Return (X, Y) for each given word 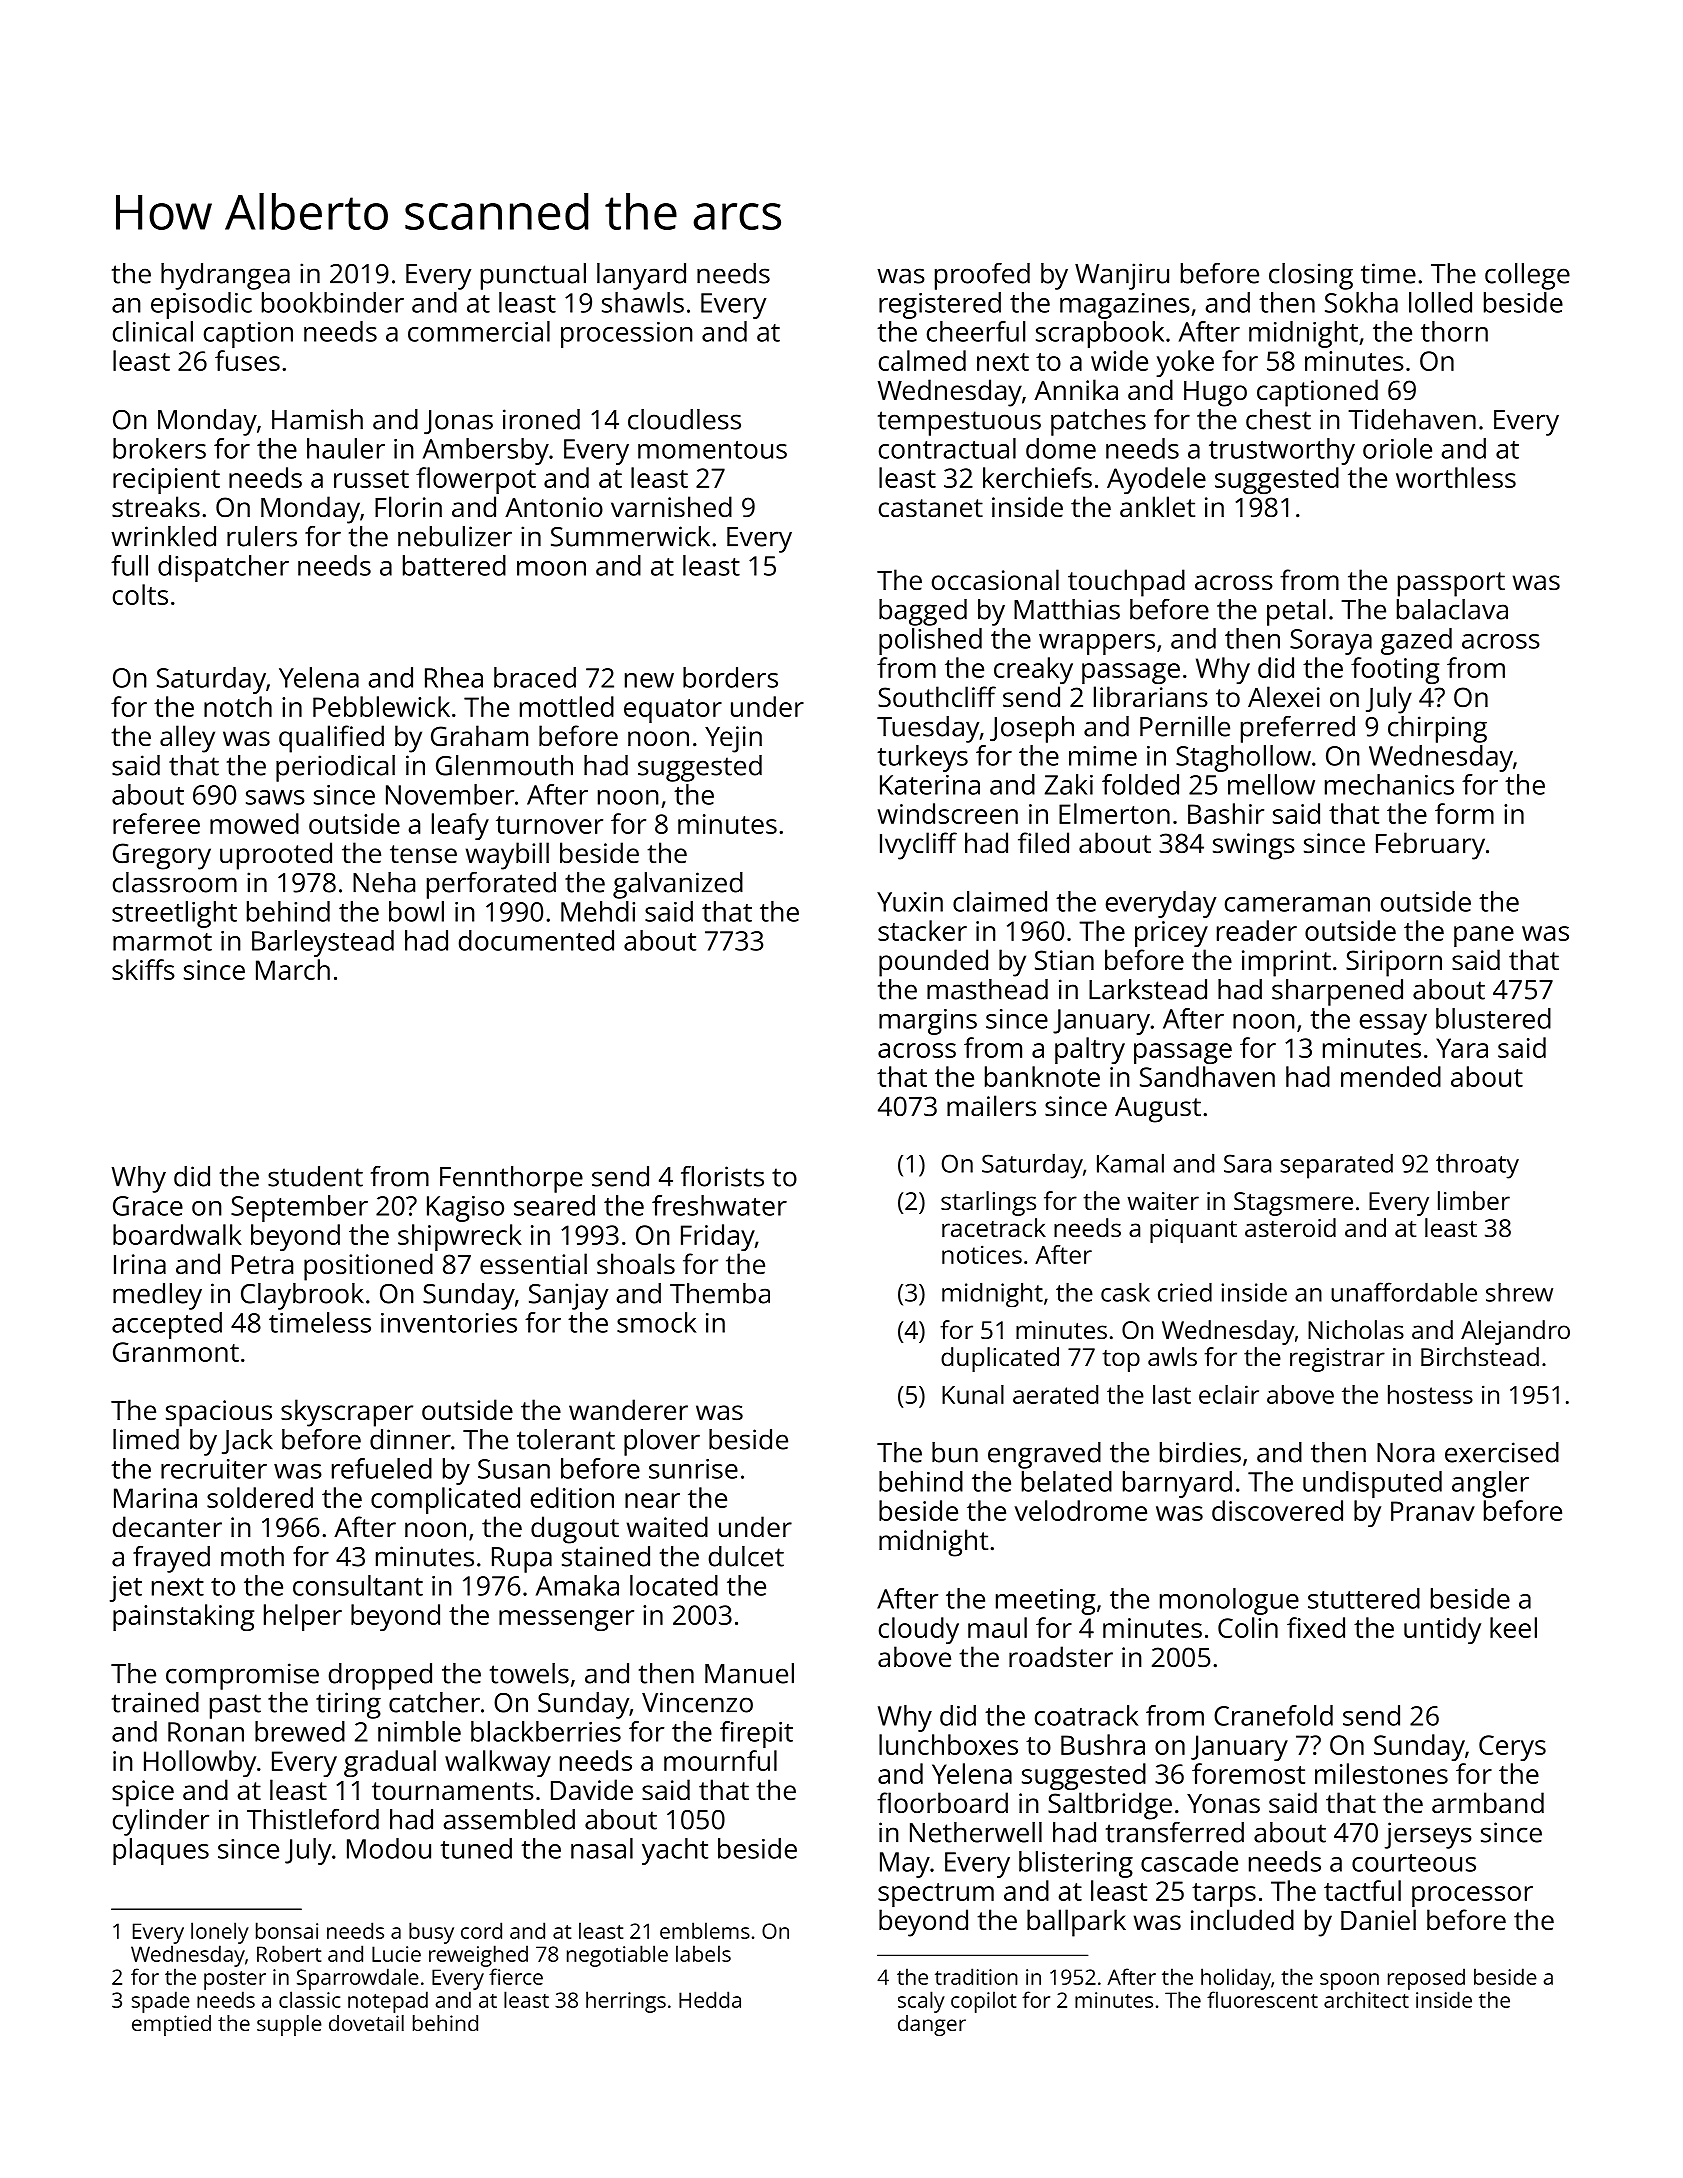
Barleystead (323, 943)
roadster (1061, 1657)
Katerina (930, 785)
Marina (155, 1498)
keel (1513, 1627)
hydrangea (225, 276)
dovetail (366, 2023)
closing (1311, 276)
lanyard (641, 276)
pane (1484, 936)
